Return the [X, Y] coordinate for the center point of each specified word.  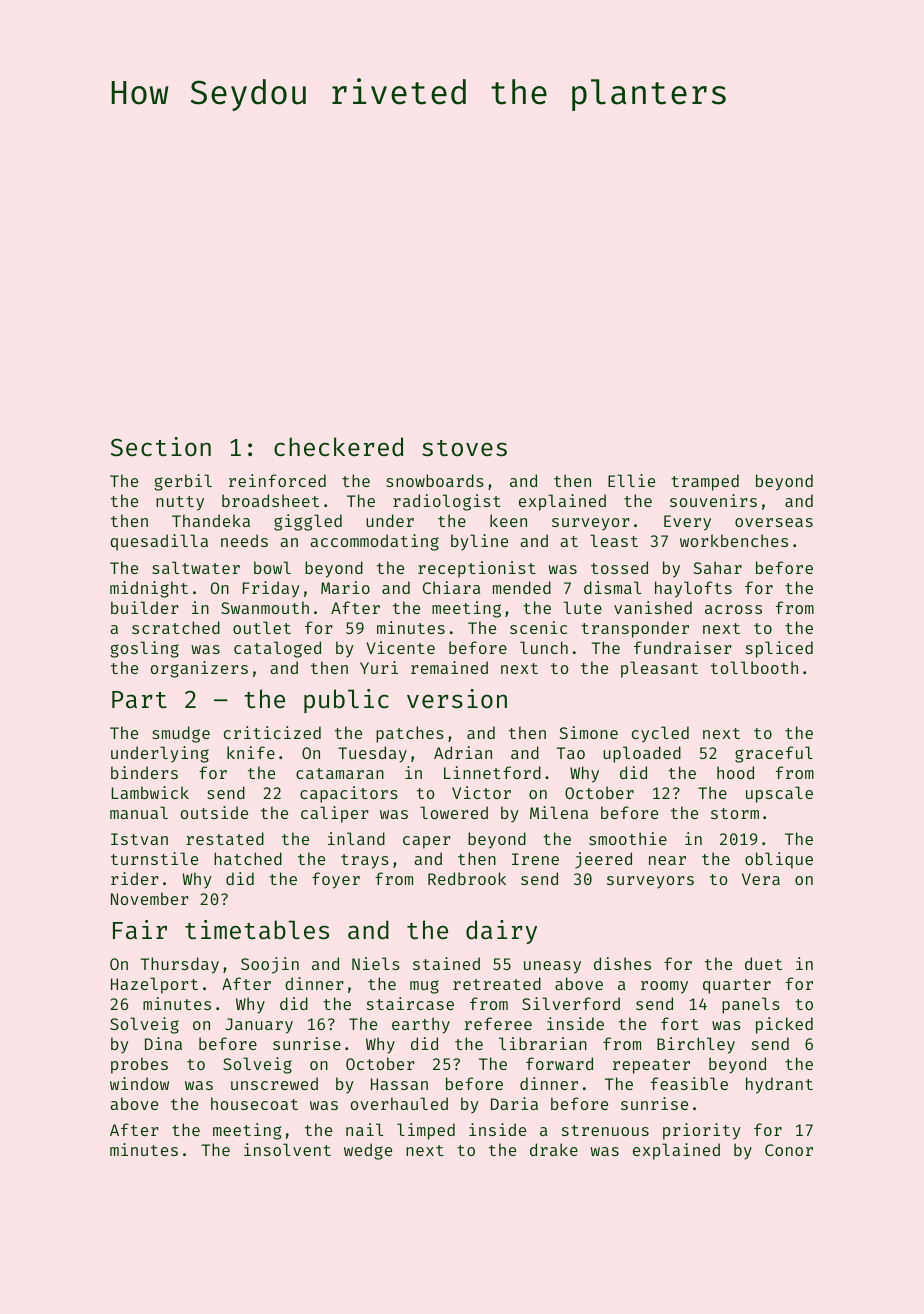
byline [479, 542]
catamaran [340, 773]
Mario [345, 587]
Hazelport [154, 985]
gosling [144, 649]
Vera [761, 879]
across [733, 609]
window [139, 1083]
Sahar [717, 567]
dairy [501, 932]
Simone [588, 732]
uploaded [642, 754]
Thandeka [211, 520]
